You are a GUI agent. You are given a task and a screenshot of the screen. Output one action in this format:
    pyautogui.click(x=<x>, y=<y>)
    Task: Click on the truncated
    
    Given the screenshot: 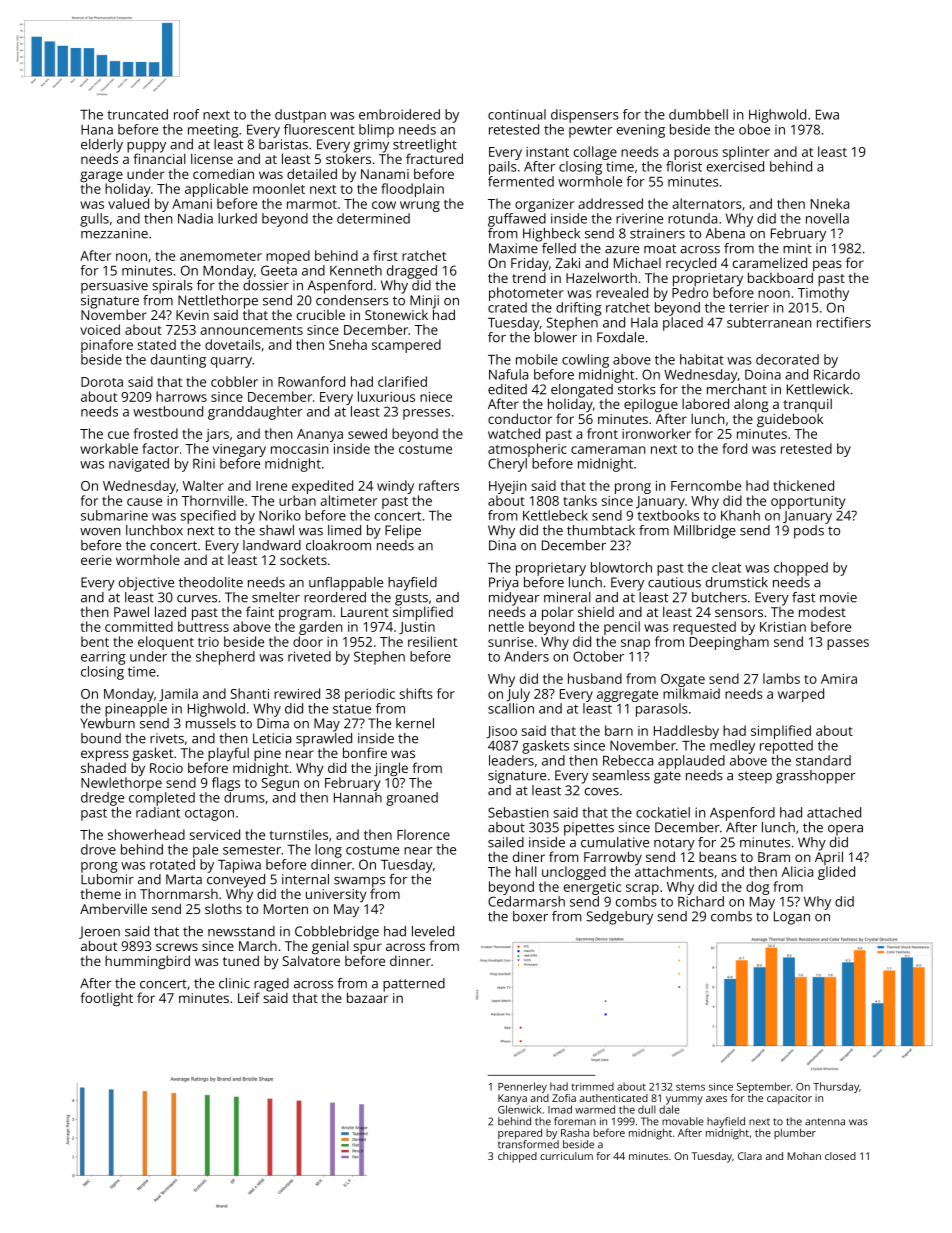 What is the action you would take?
    pyautogui.click(x=137, y=114)
